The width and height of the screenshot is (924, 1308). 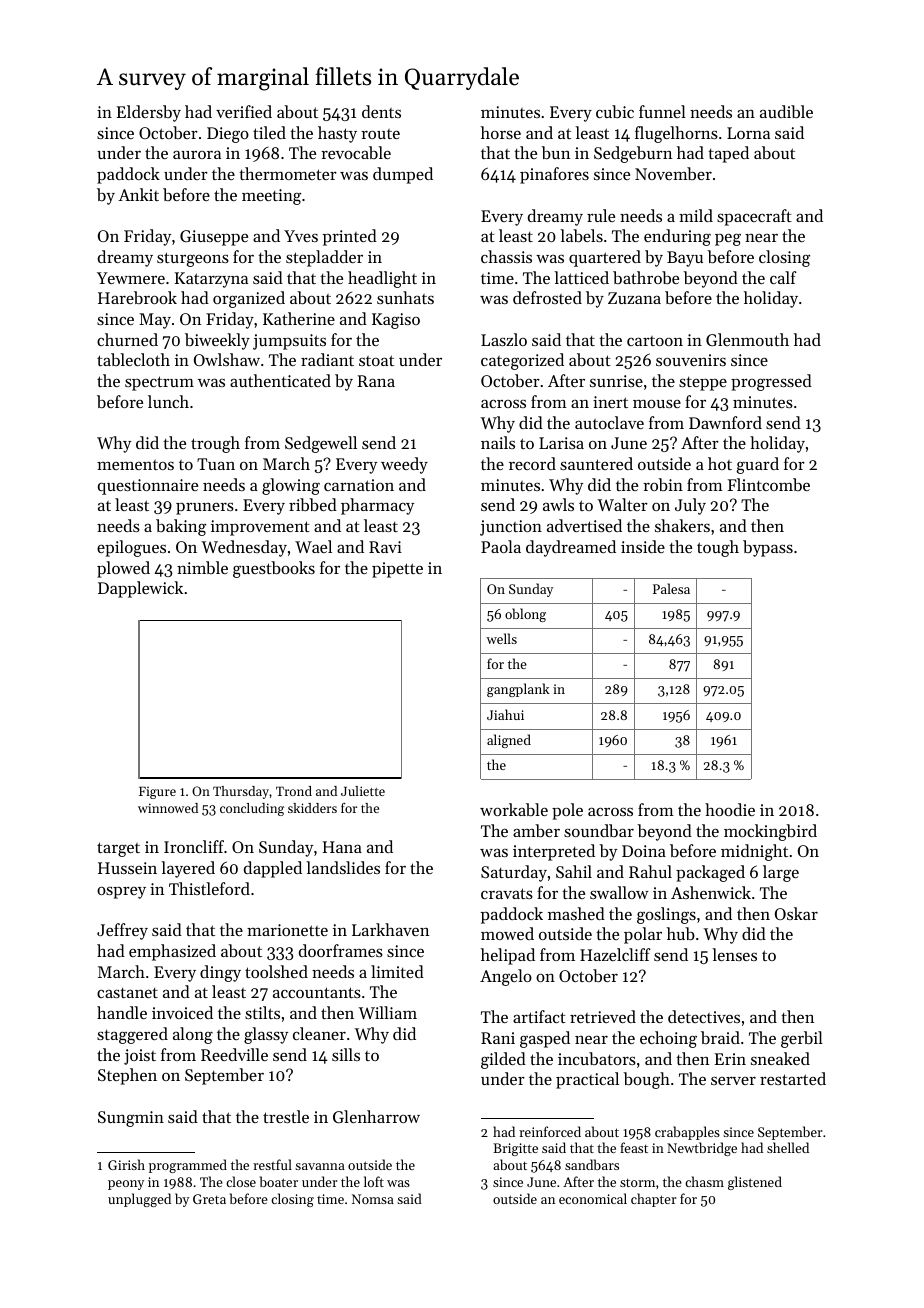 What do you see at coordinates (396, 321) in the screenshot?
I see `Kagiso` at bounding box center [396, 321].
